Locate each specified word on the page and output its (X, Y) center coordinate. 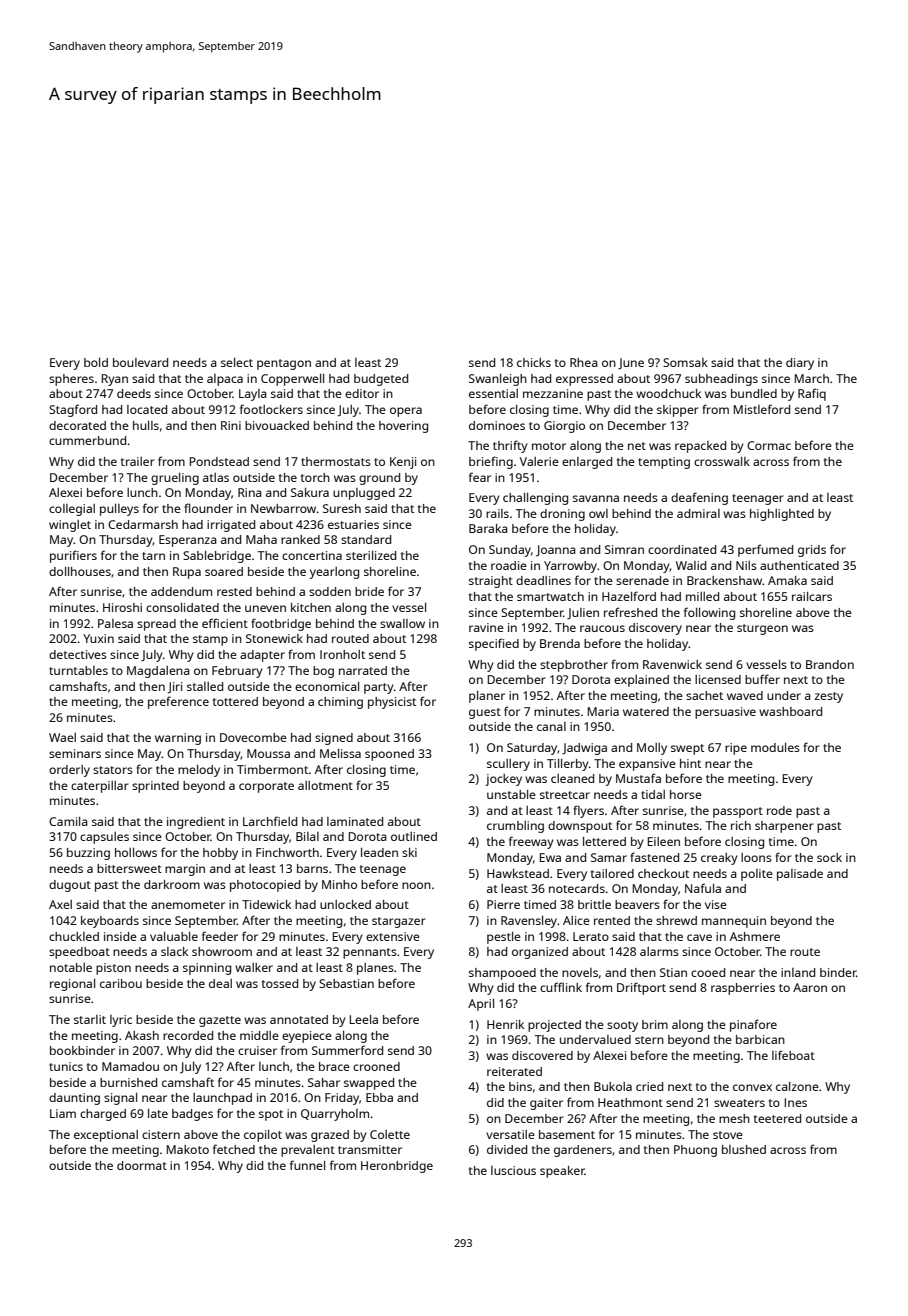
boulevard (140, 362)
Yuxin (98, 638)
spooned (389, 755)
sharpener (784, 827)
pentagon (284, 364)
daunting (74, 1099)
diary (800, 364)
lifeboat (793, 1055)
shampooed (502, 974)
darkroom (172, 884)
